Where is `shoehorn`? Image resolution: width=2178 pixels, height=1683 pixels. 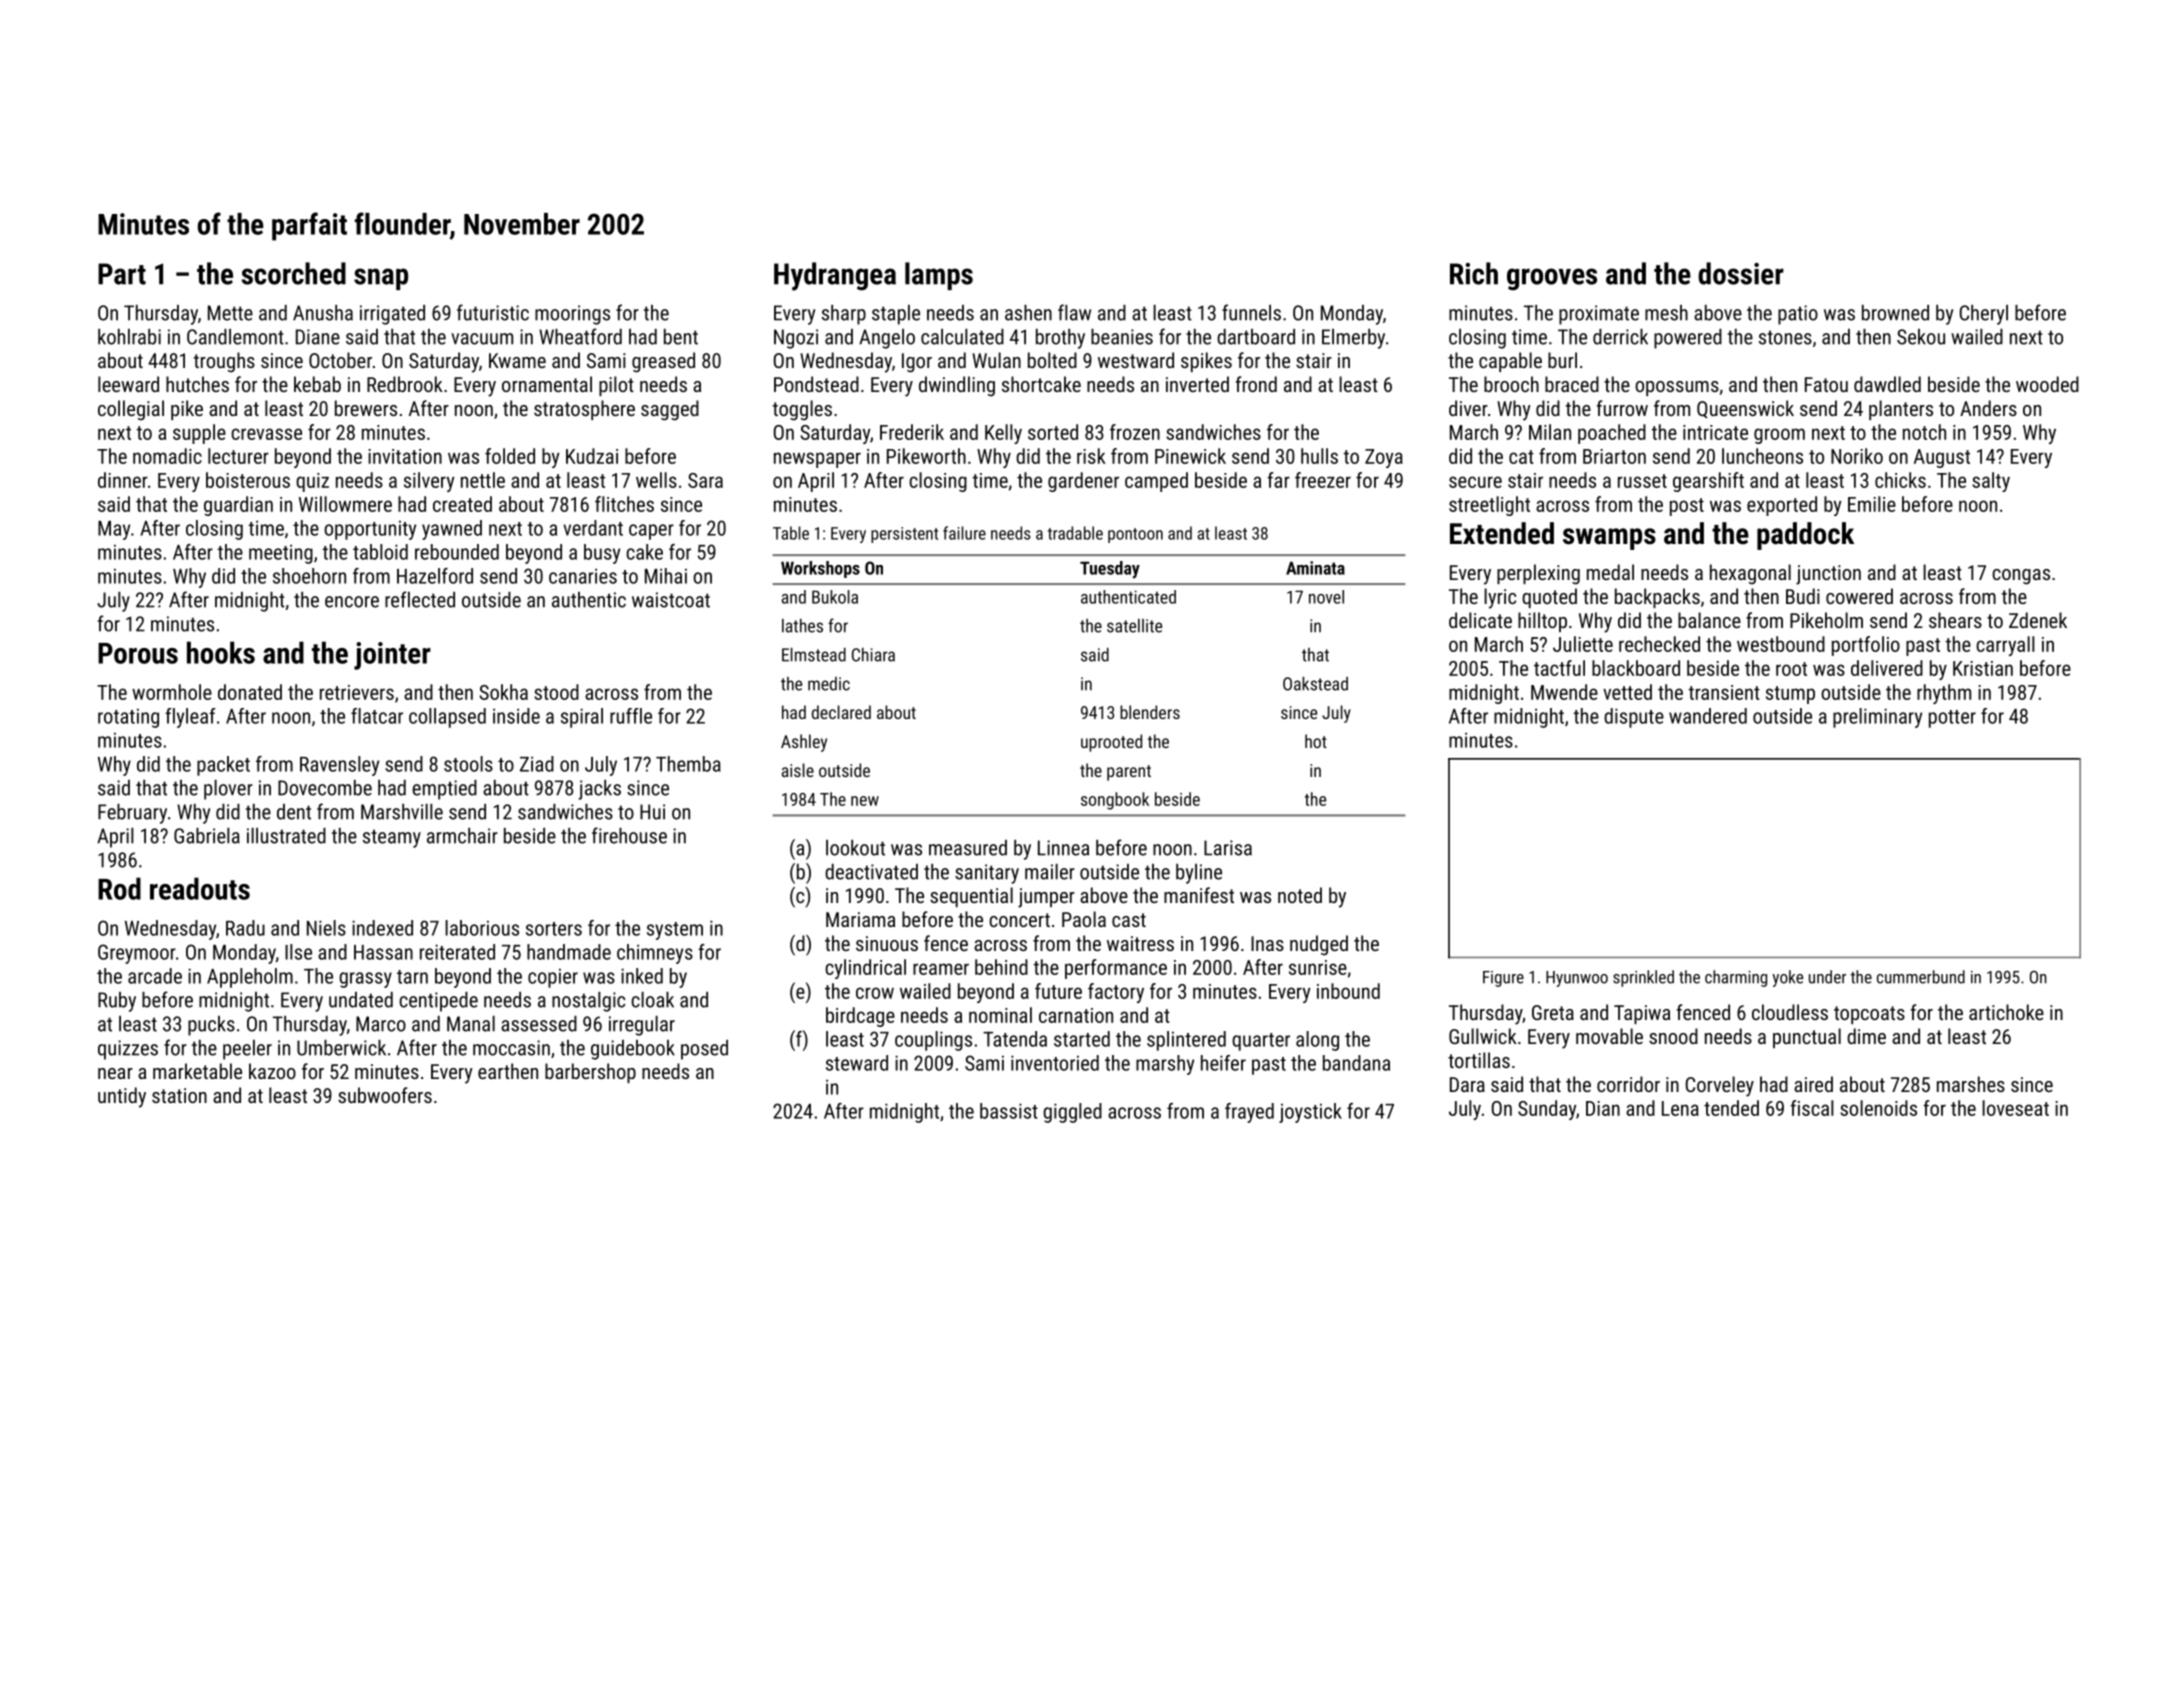
shoehorn is located at coordinates (309, 576).
